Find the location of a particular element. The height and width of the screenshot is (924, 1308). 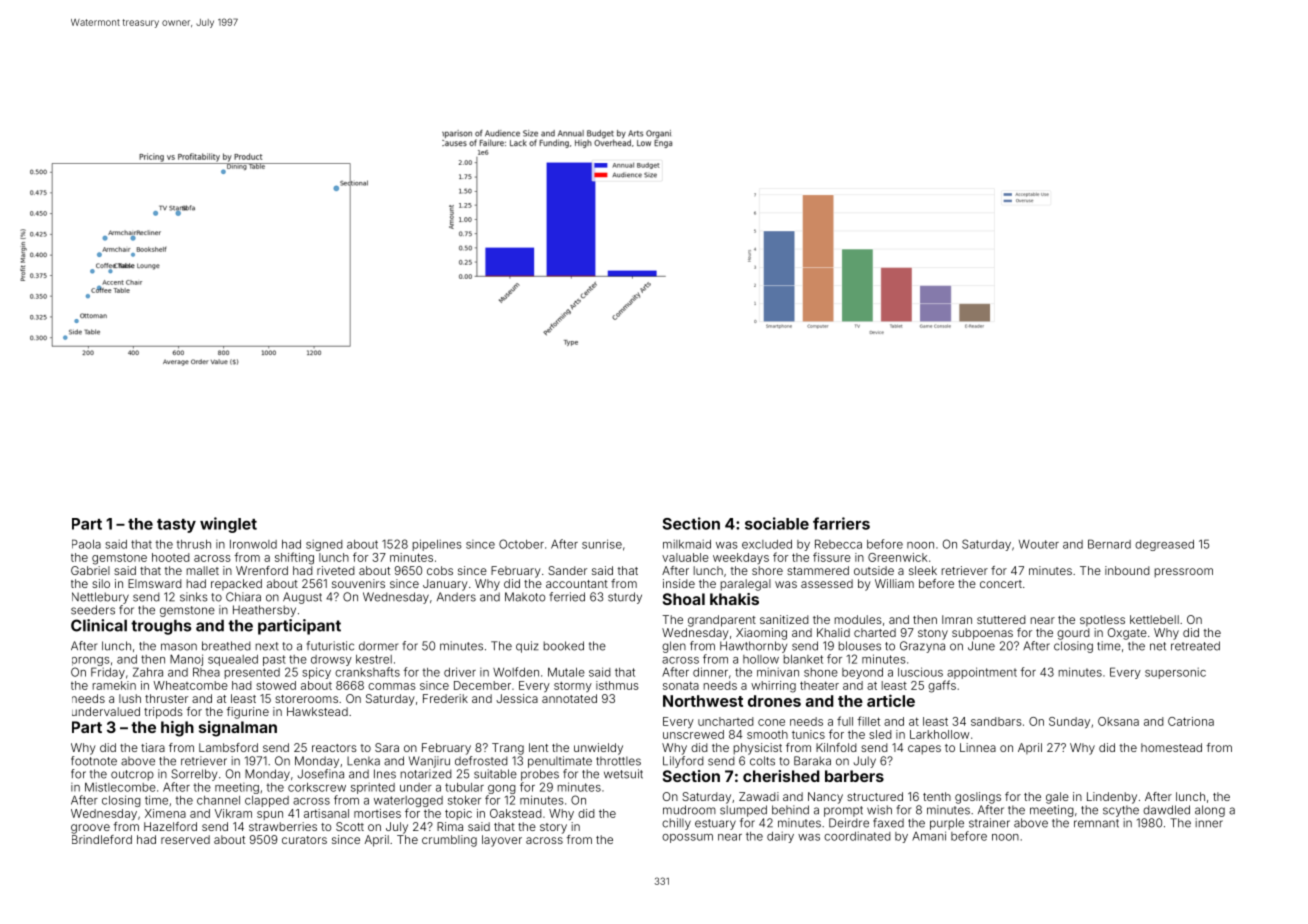

estuary is located at coordinates (715, 824).
